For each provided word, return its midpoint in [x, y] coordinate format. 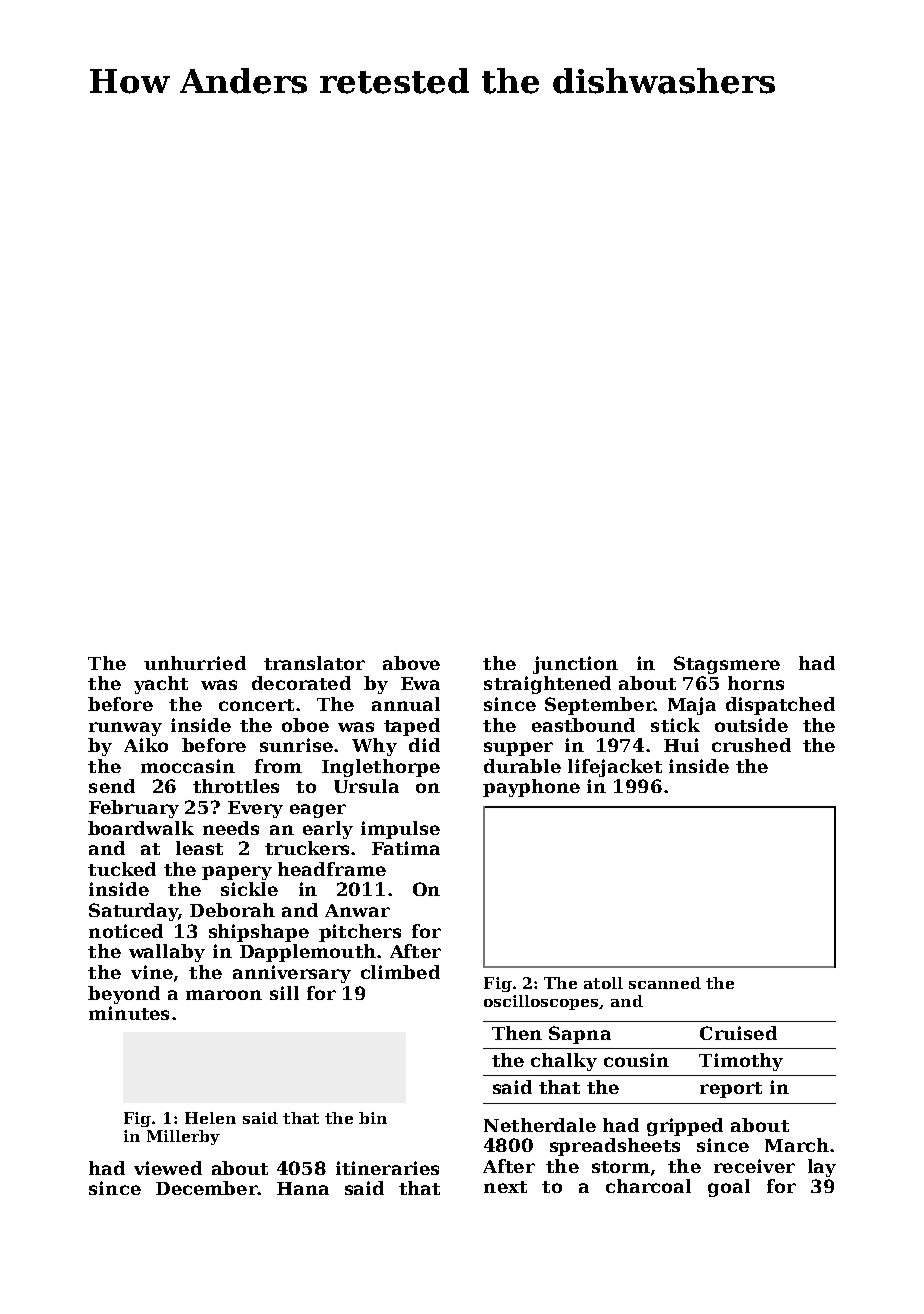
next [505, 1187]
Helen [210, 1118]
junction [575, 665]
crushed [751, 745]
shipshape [259, 933]
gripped [685, 1127]
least [199, 848]
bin [373, 1118]
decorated [301, 683]
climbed [400, 972]
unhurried [195, 663]
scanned [665, 983]
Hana [303, 1188]
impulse [400, 830]
